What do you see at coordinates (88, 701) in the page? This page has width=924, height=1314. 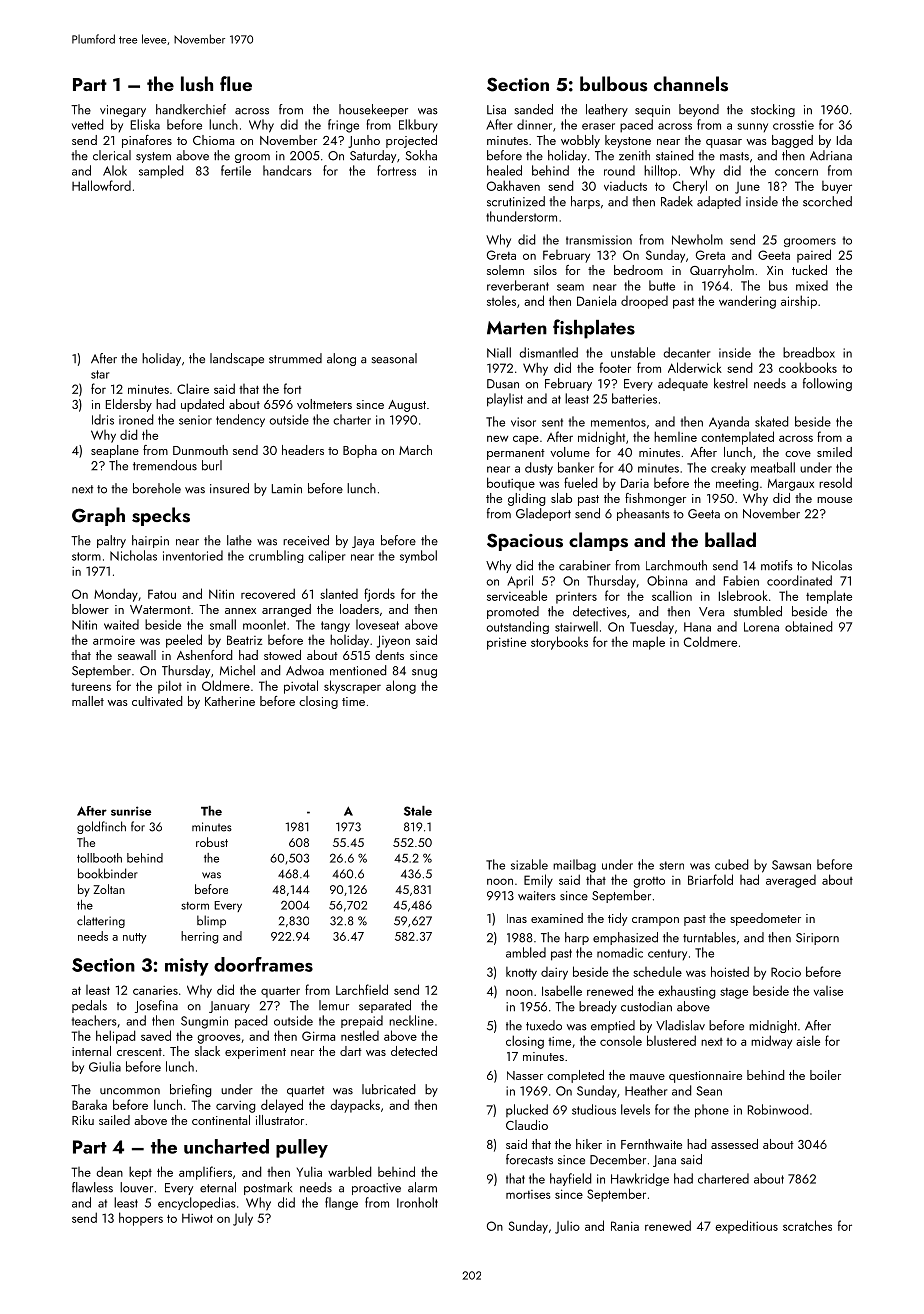 I see `mallet` at bounding box center [88, 701].
